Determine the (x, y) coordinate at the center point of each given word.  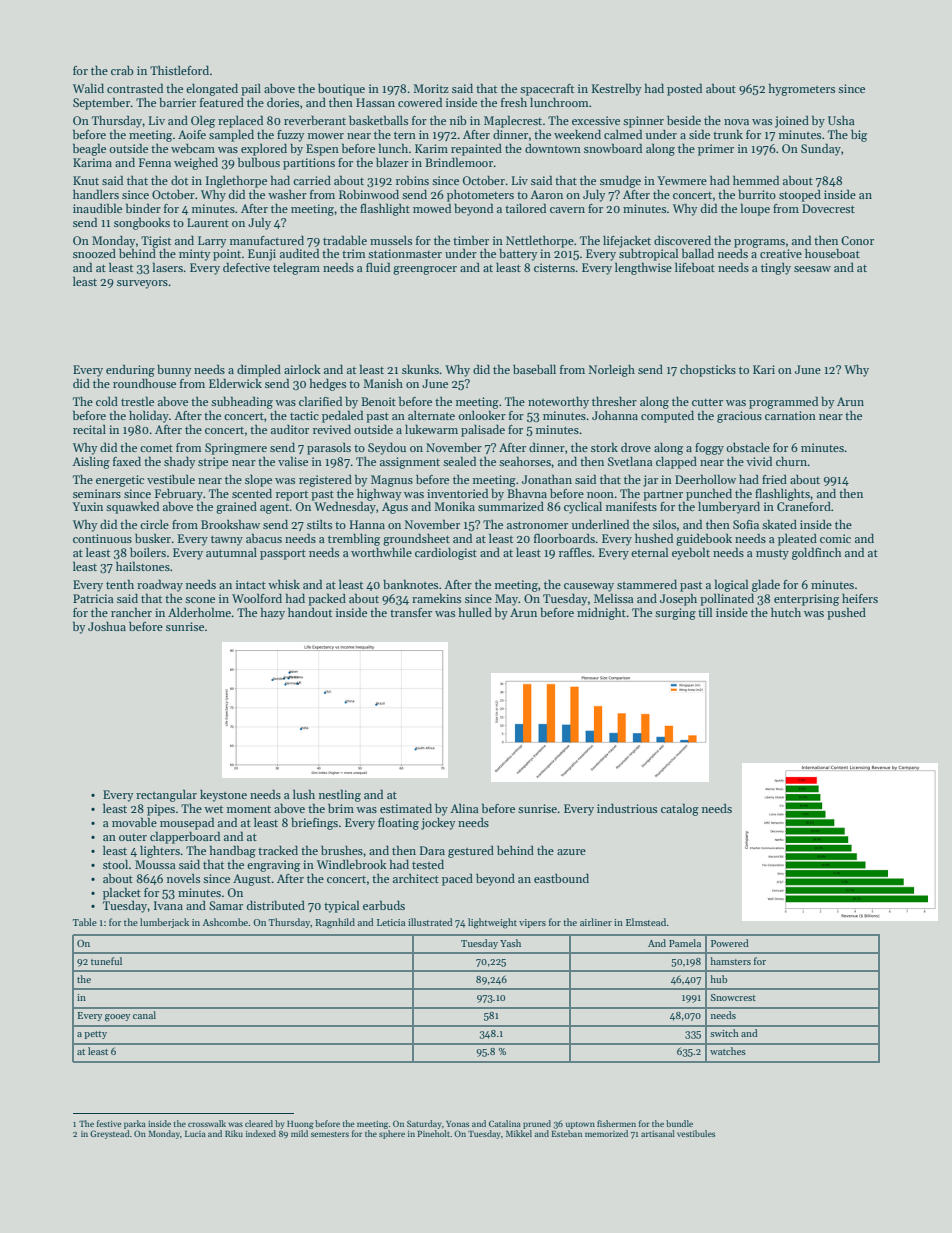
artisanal (658, 1133)
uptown (580, 1125)
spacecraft (547, 90)
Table (85, 922)
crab (122, 70)
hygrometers (802, 89)
